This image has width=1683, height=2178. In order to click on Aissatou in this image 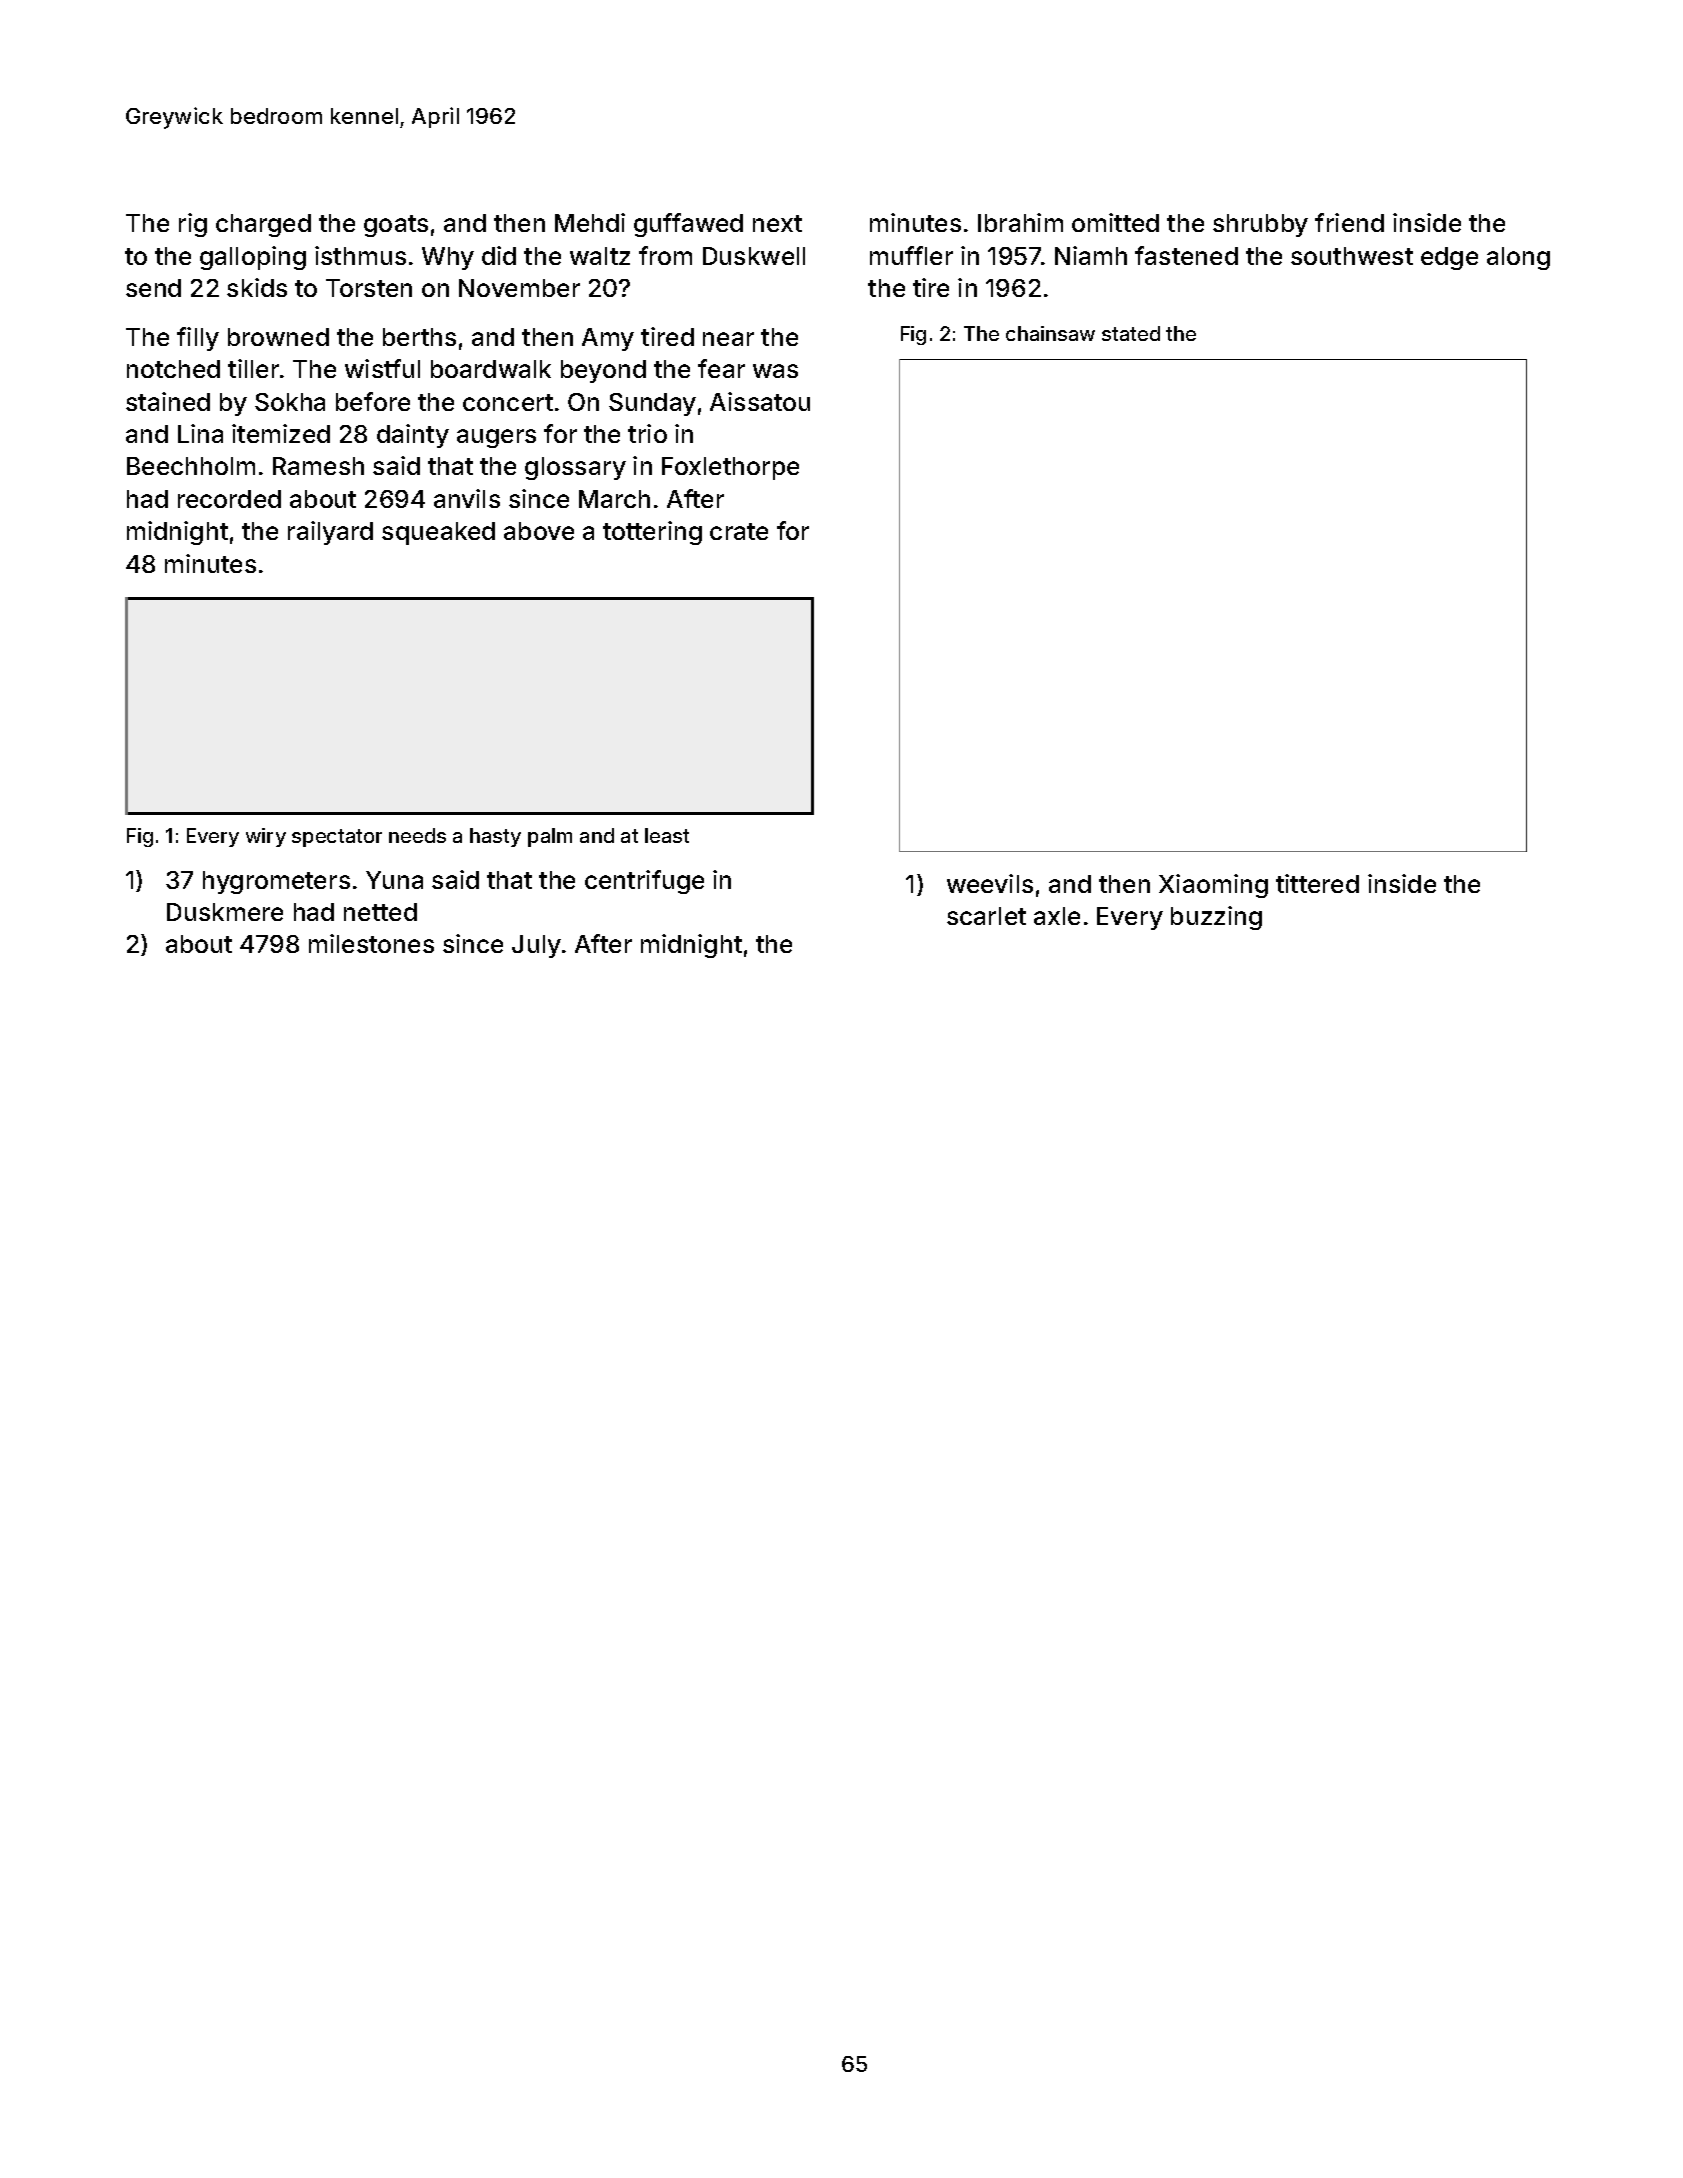, I will do `click(760, 401)`.
